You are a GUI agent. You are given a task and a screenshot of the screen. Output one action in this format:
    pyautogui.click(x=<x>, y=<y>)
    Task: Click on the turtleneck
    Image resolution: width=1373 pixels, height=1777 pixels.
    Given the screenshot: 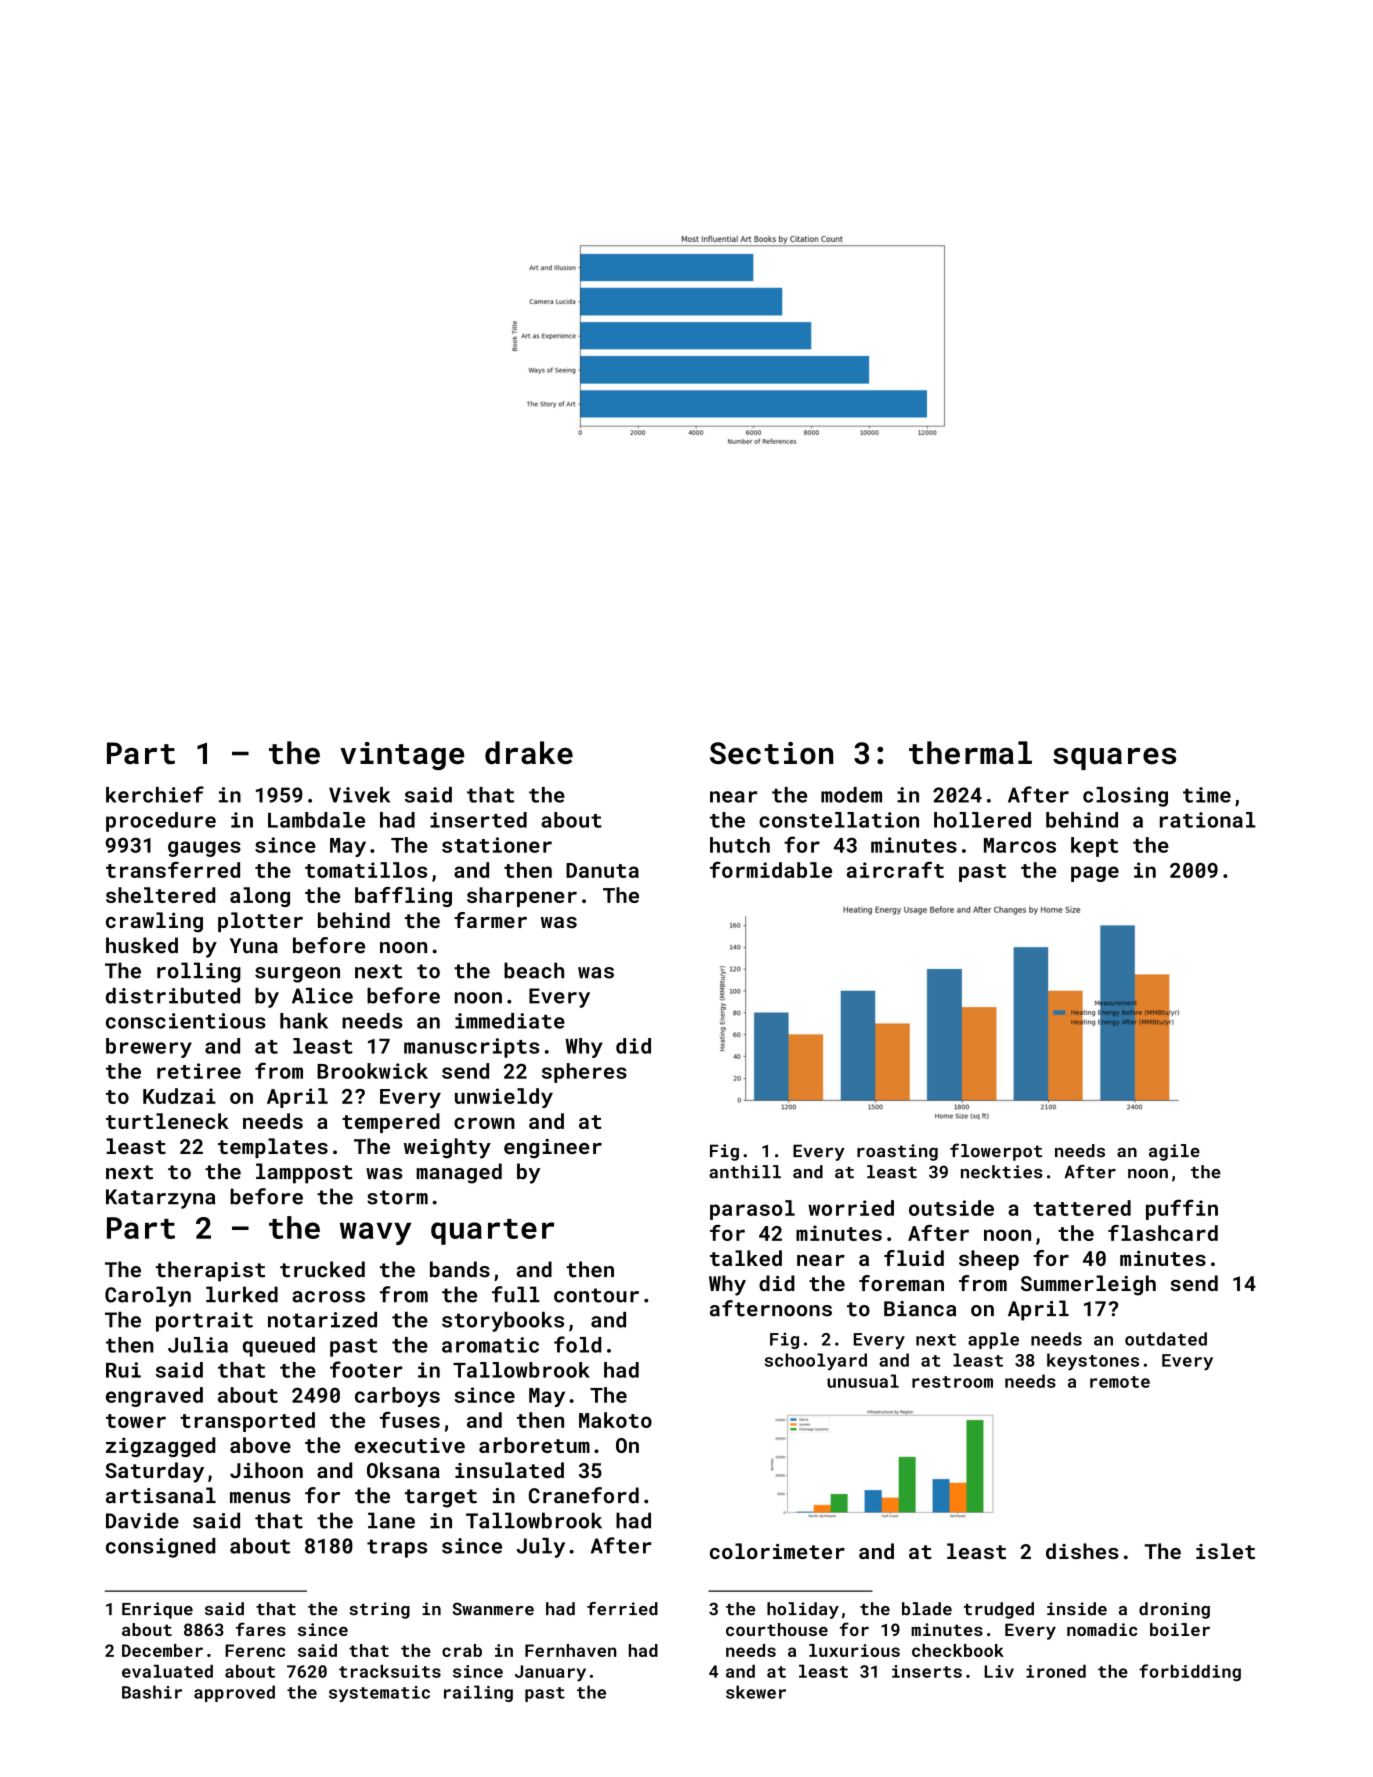 What is the action you would take?
    pyautogui.click(x=167, y=1121)
